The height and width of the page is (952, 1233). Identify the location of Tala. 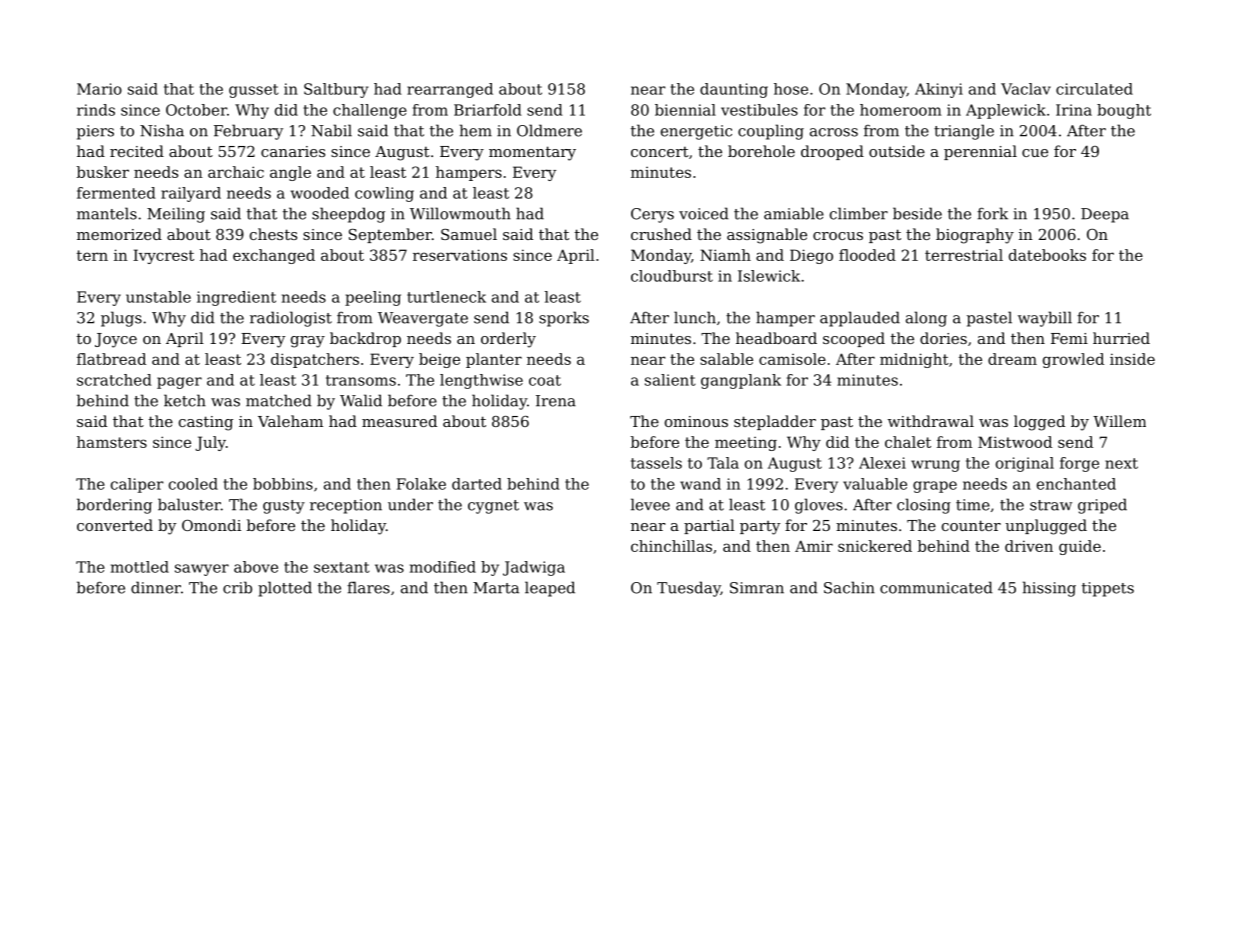
(723, 463).
